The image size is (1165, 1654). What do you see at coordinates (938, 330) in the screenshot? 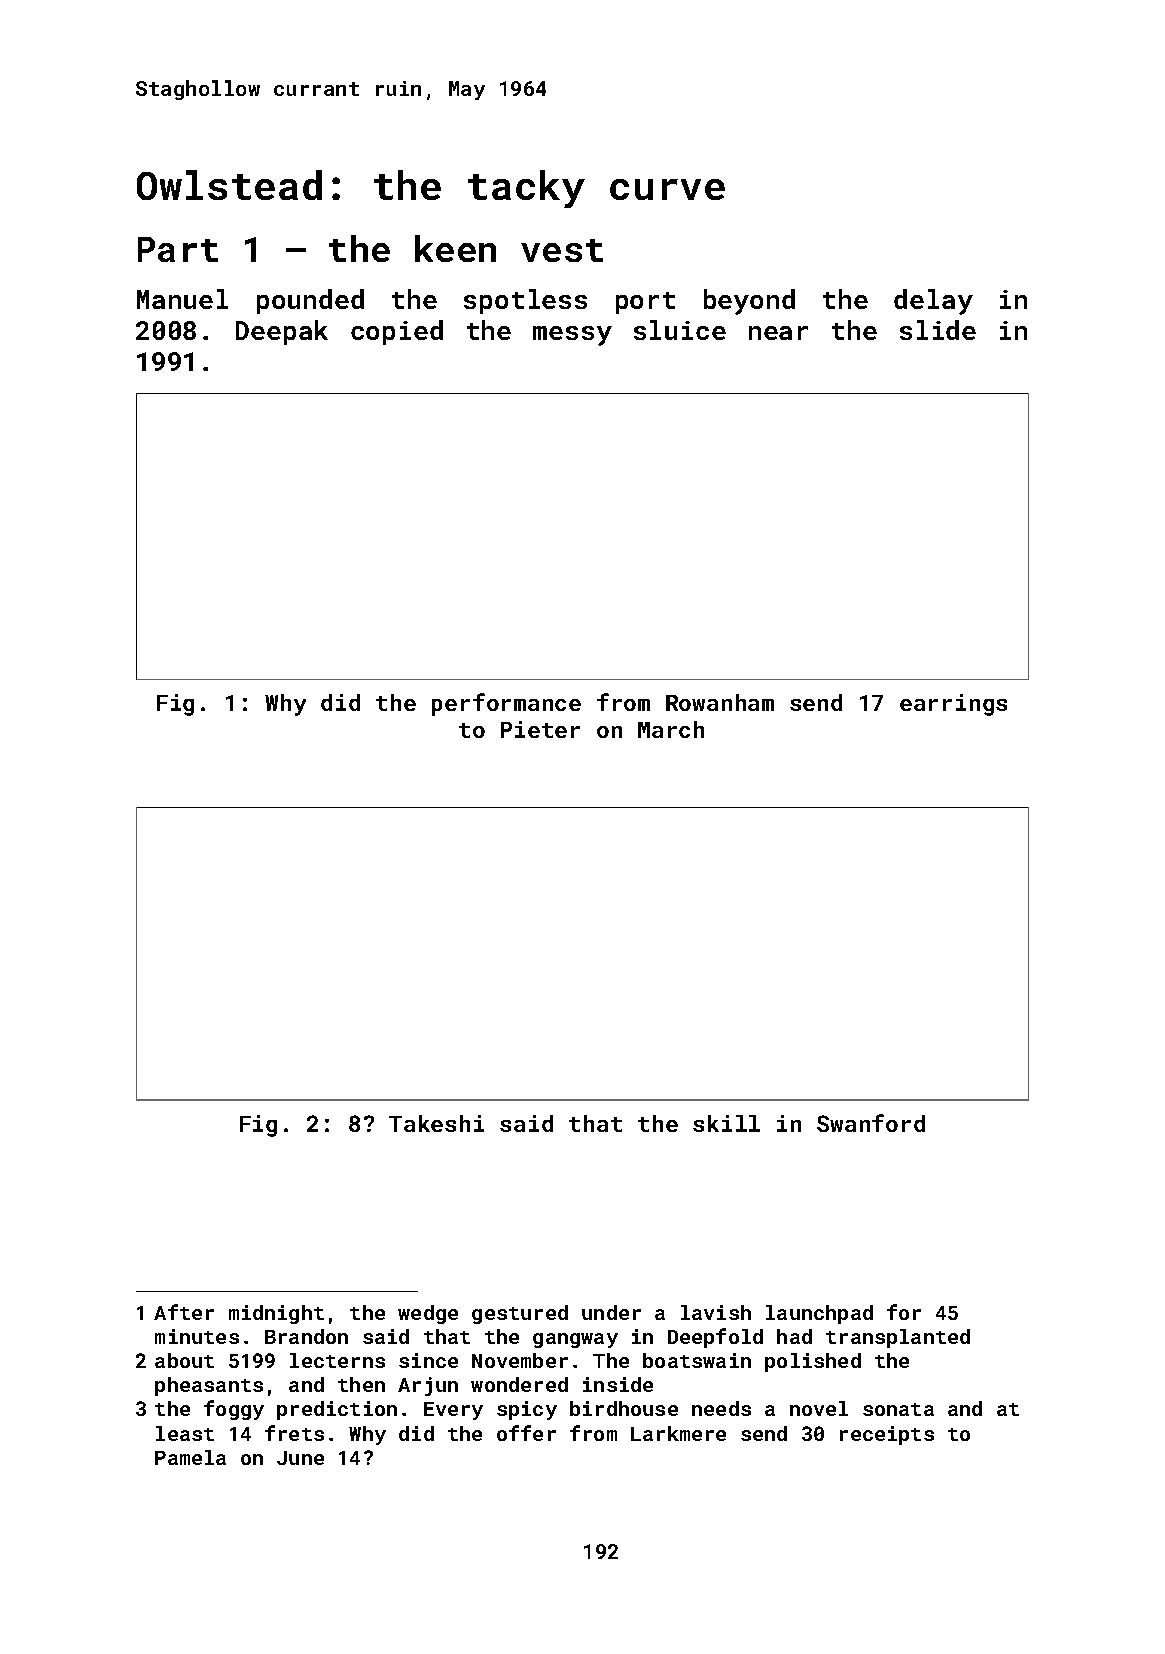
I see `slide` at bounding box center [938, 330].
